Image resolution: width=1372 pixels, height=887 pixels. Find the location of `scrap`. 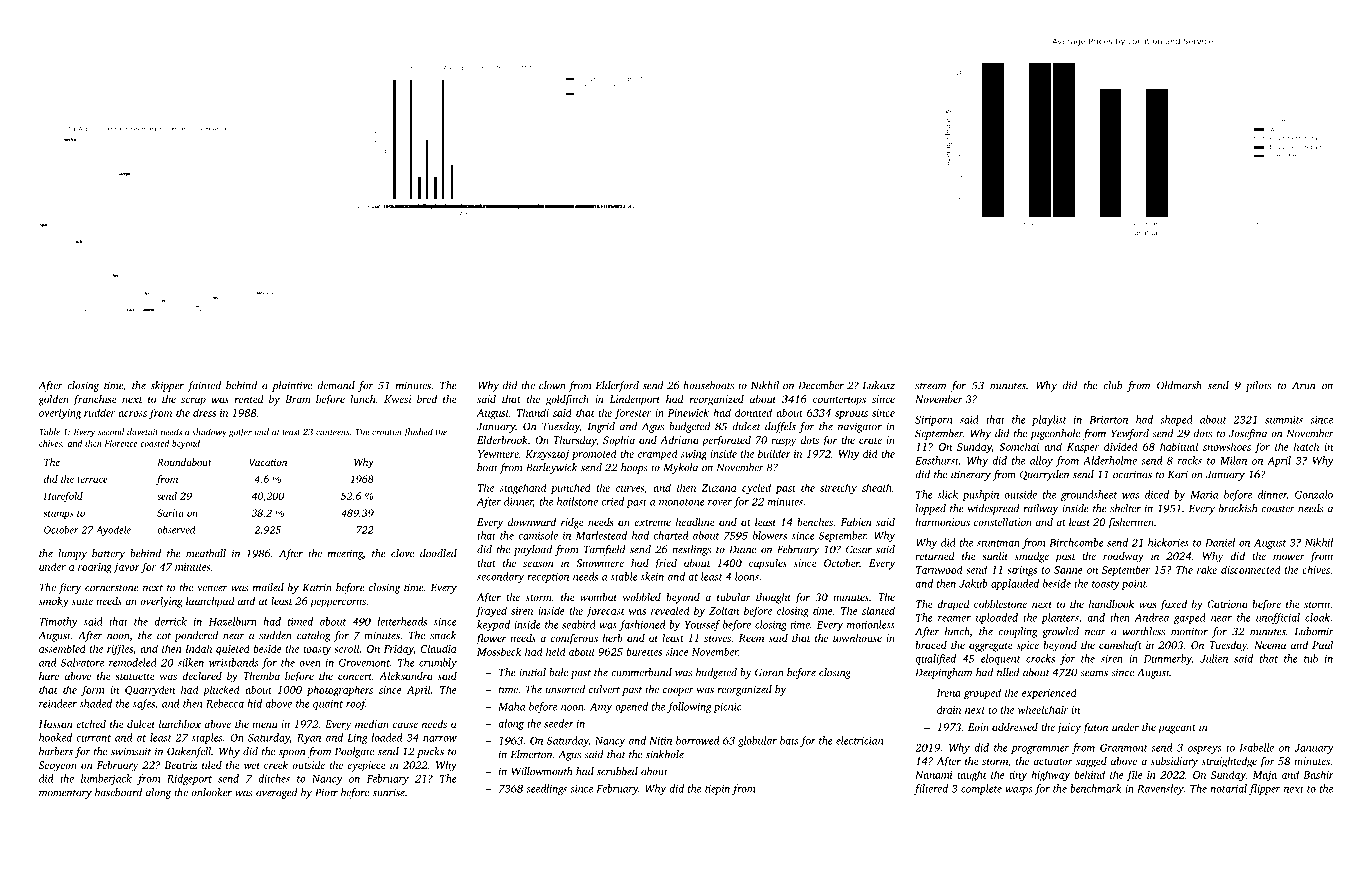

scrap is located at coordinates (193, 401).
